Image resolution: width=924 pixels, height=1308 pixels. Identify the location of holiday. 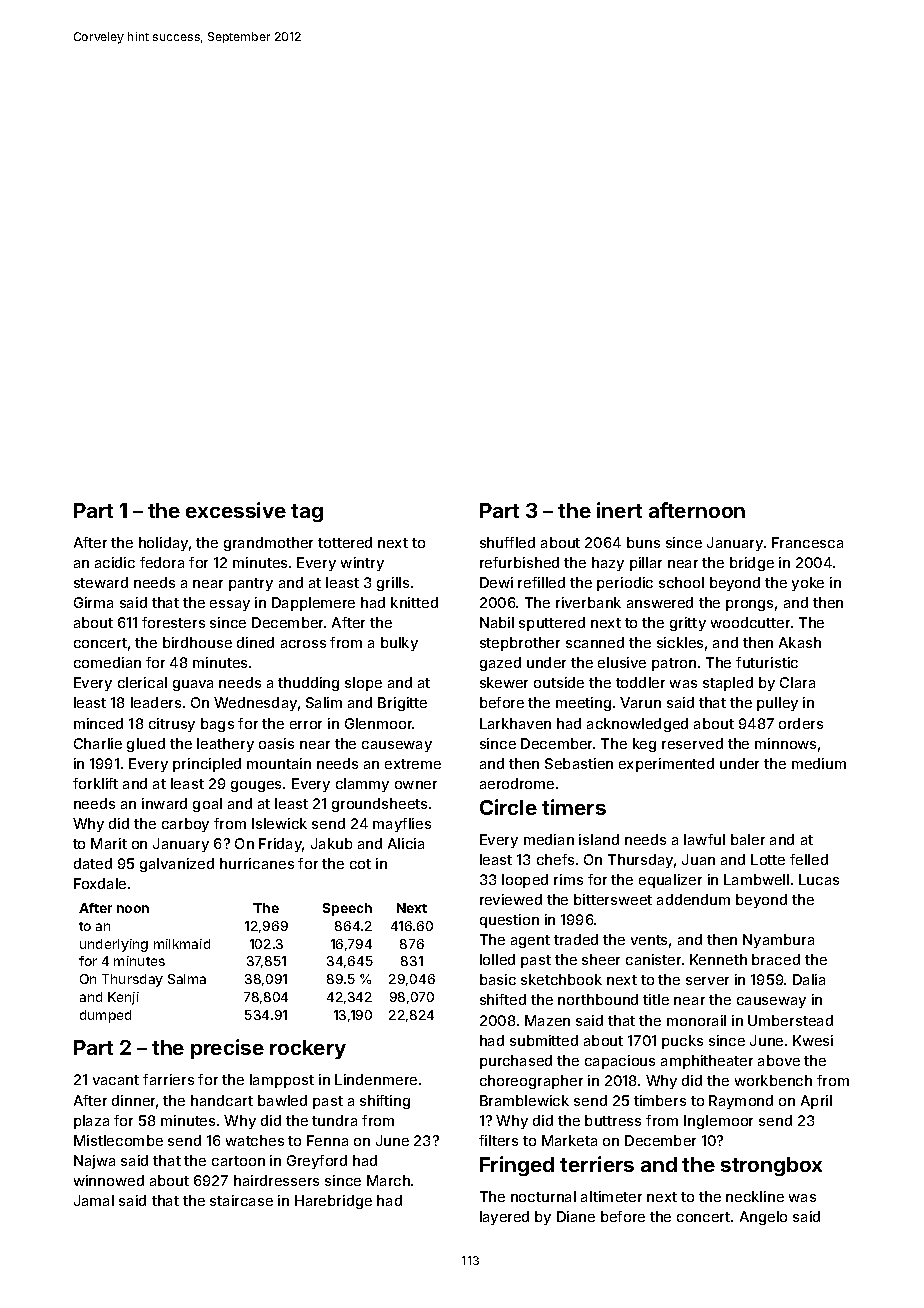
(163, 544).
